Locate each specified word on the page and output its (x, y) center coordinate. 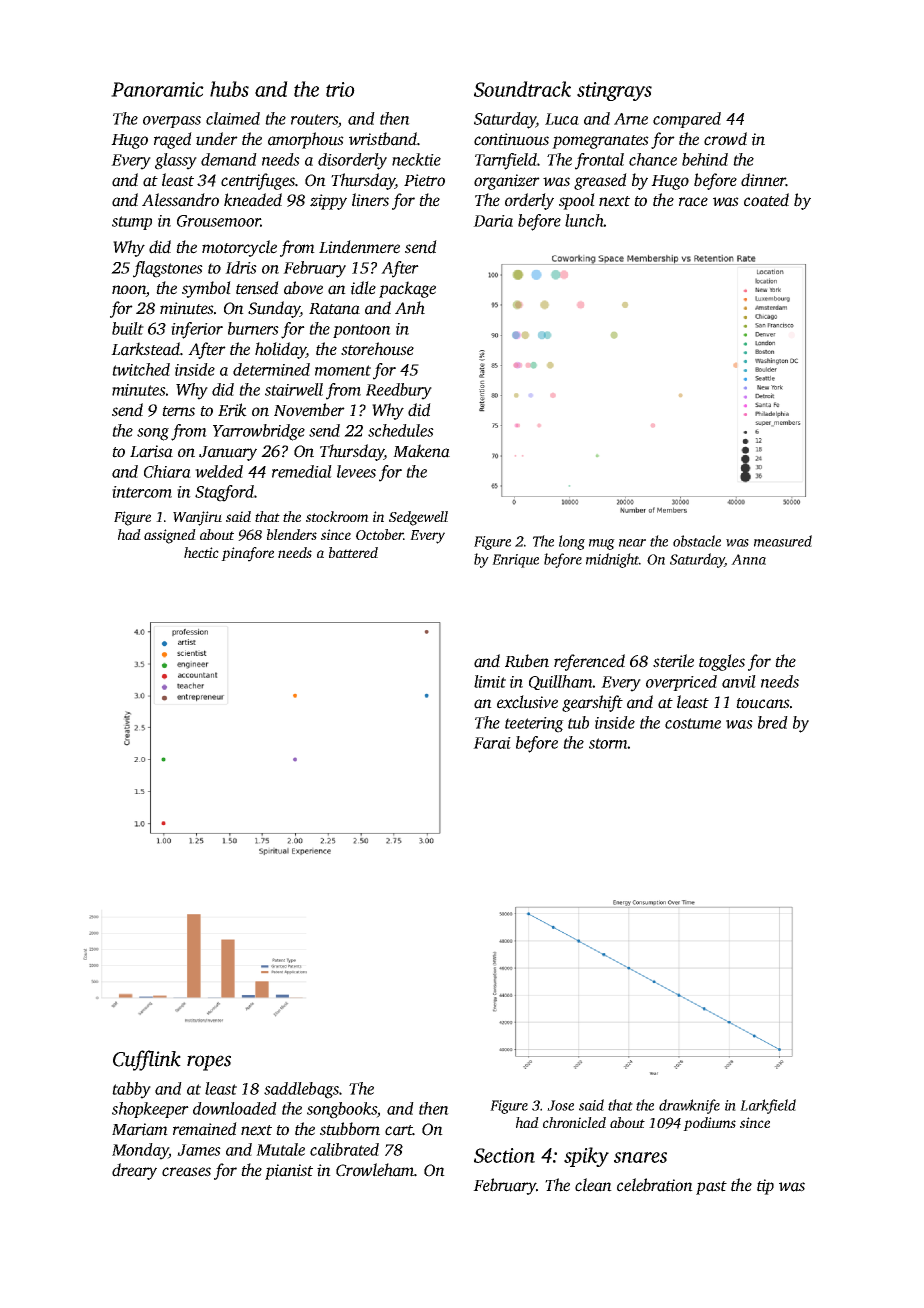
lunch (584, 220)
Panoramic (157, 89)
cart (399, 1130)
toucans (763, 703)
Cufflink (147, 1060)
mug (602, 544)
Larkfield (768, 1106)
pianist (289, 1172)
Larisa (151, 451)
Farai (492, 743)
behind (705, 159)
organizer (507, 182)
